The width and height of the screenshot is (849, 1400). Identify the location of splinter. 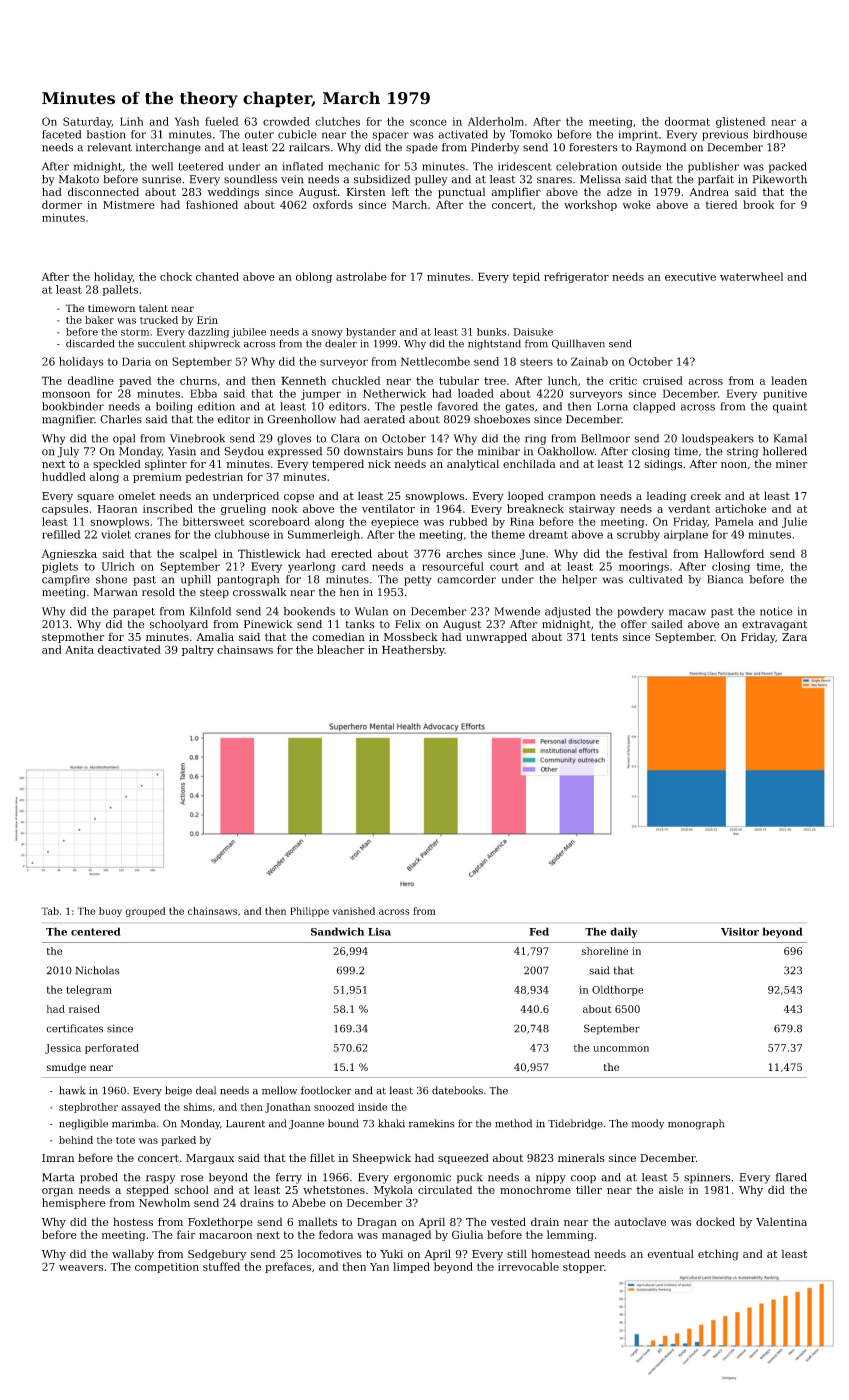
(166, 465).
